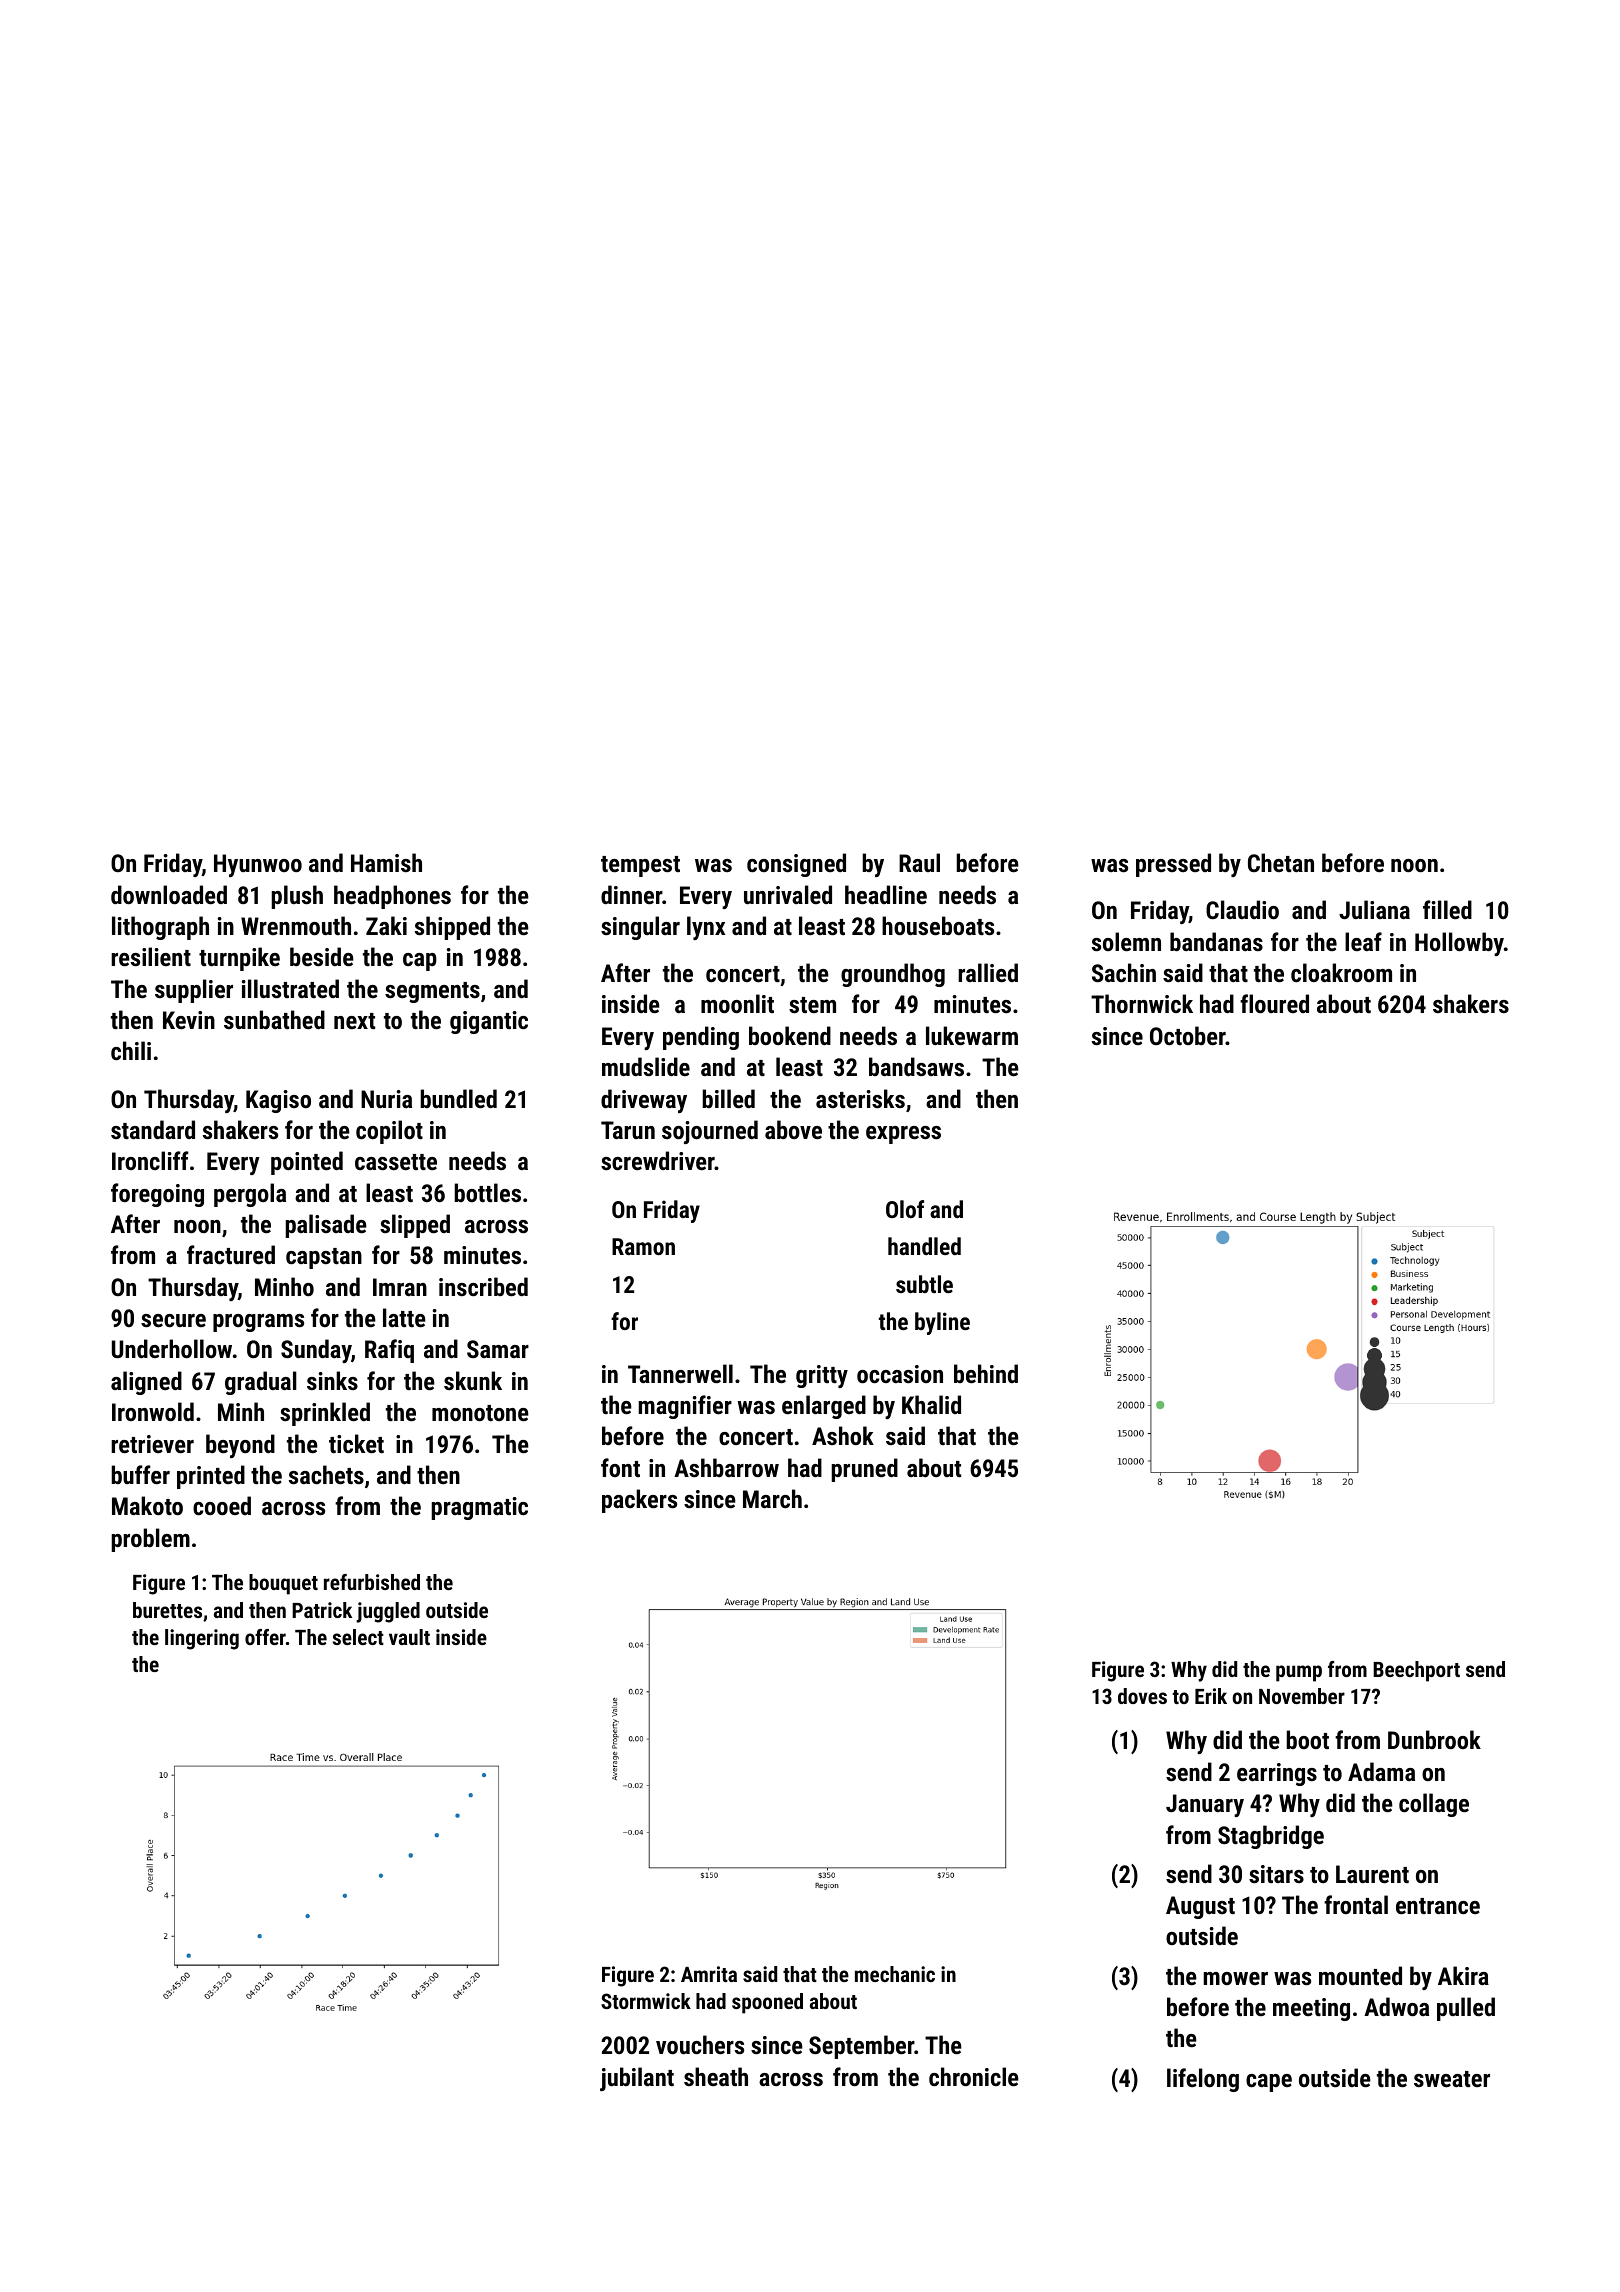 The height and width of the image is (2292, 1620). What do you see at coordinates (354, 1021) in the image?
I see `next` at bounding box center [354, 1021].
